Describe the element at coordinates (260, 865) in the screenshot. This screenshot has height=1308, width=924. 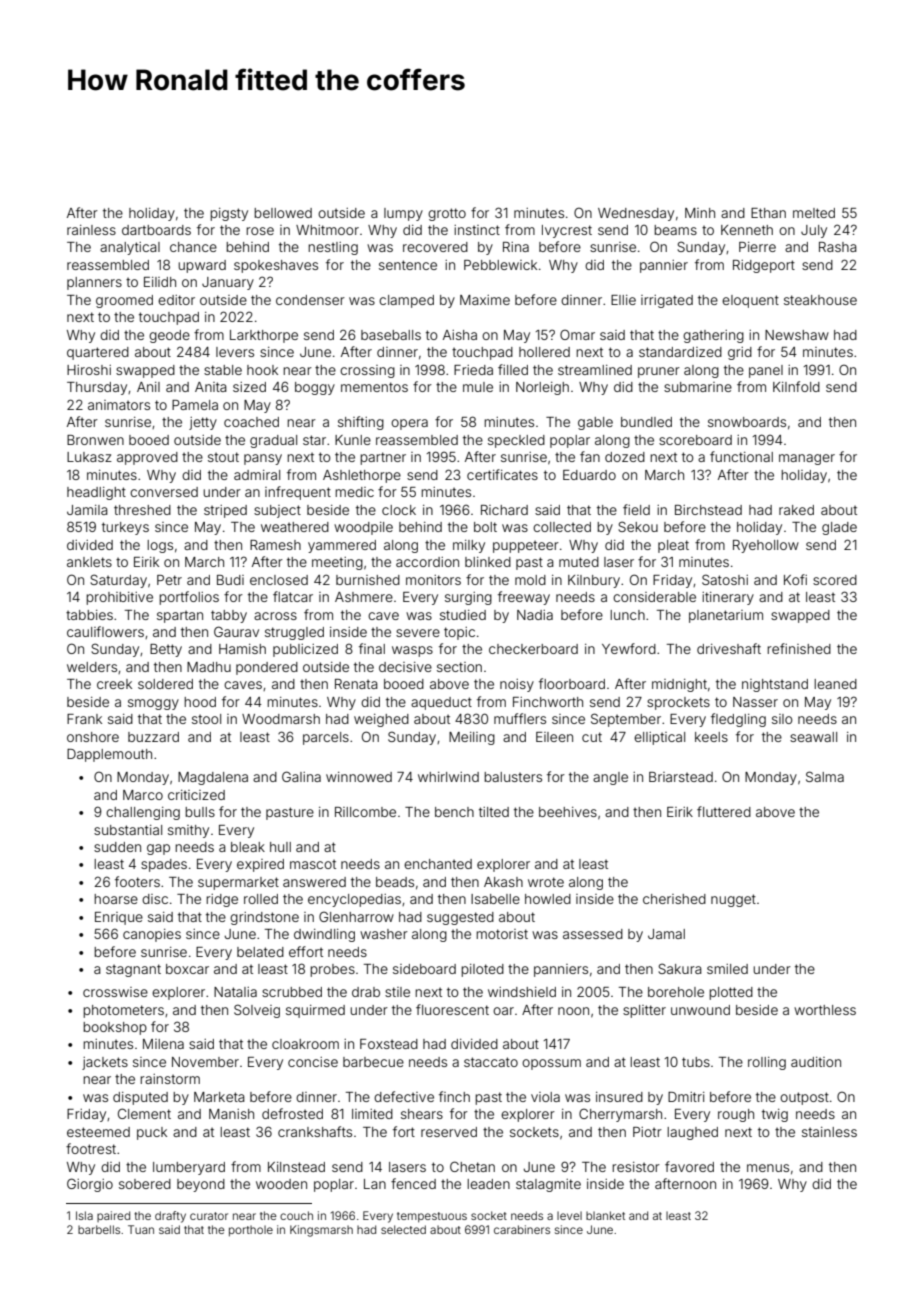
I see `expired` at that location.
